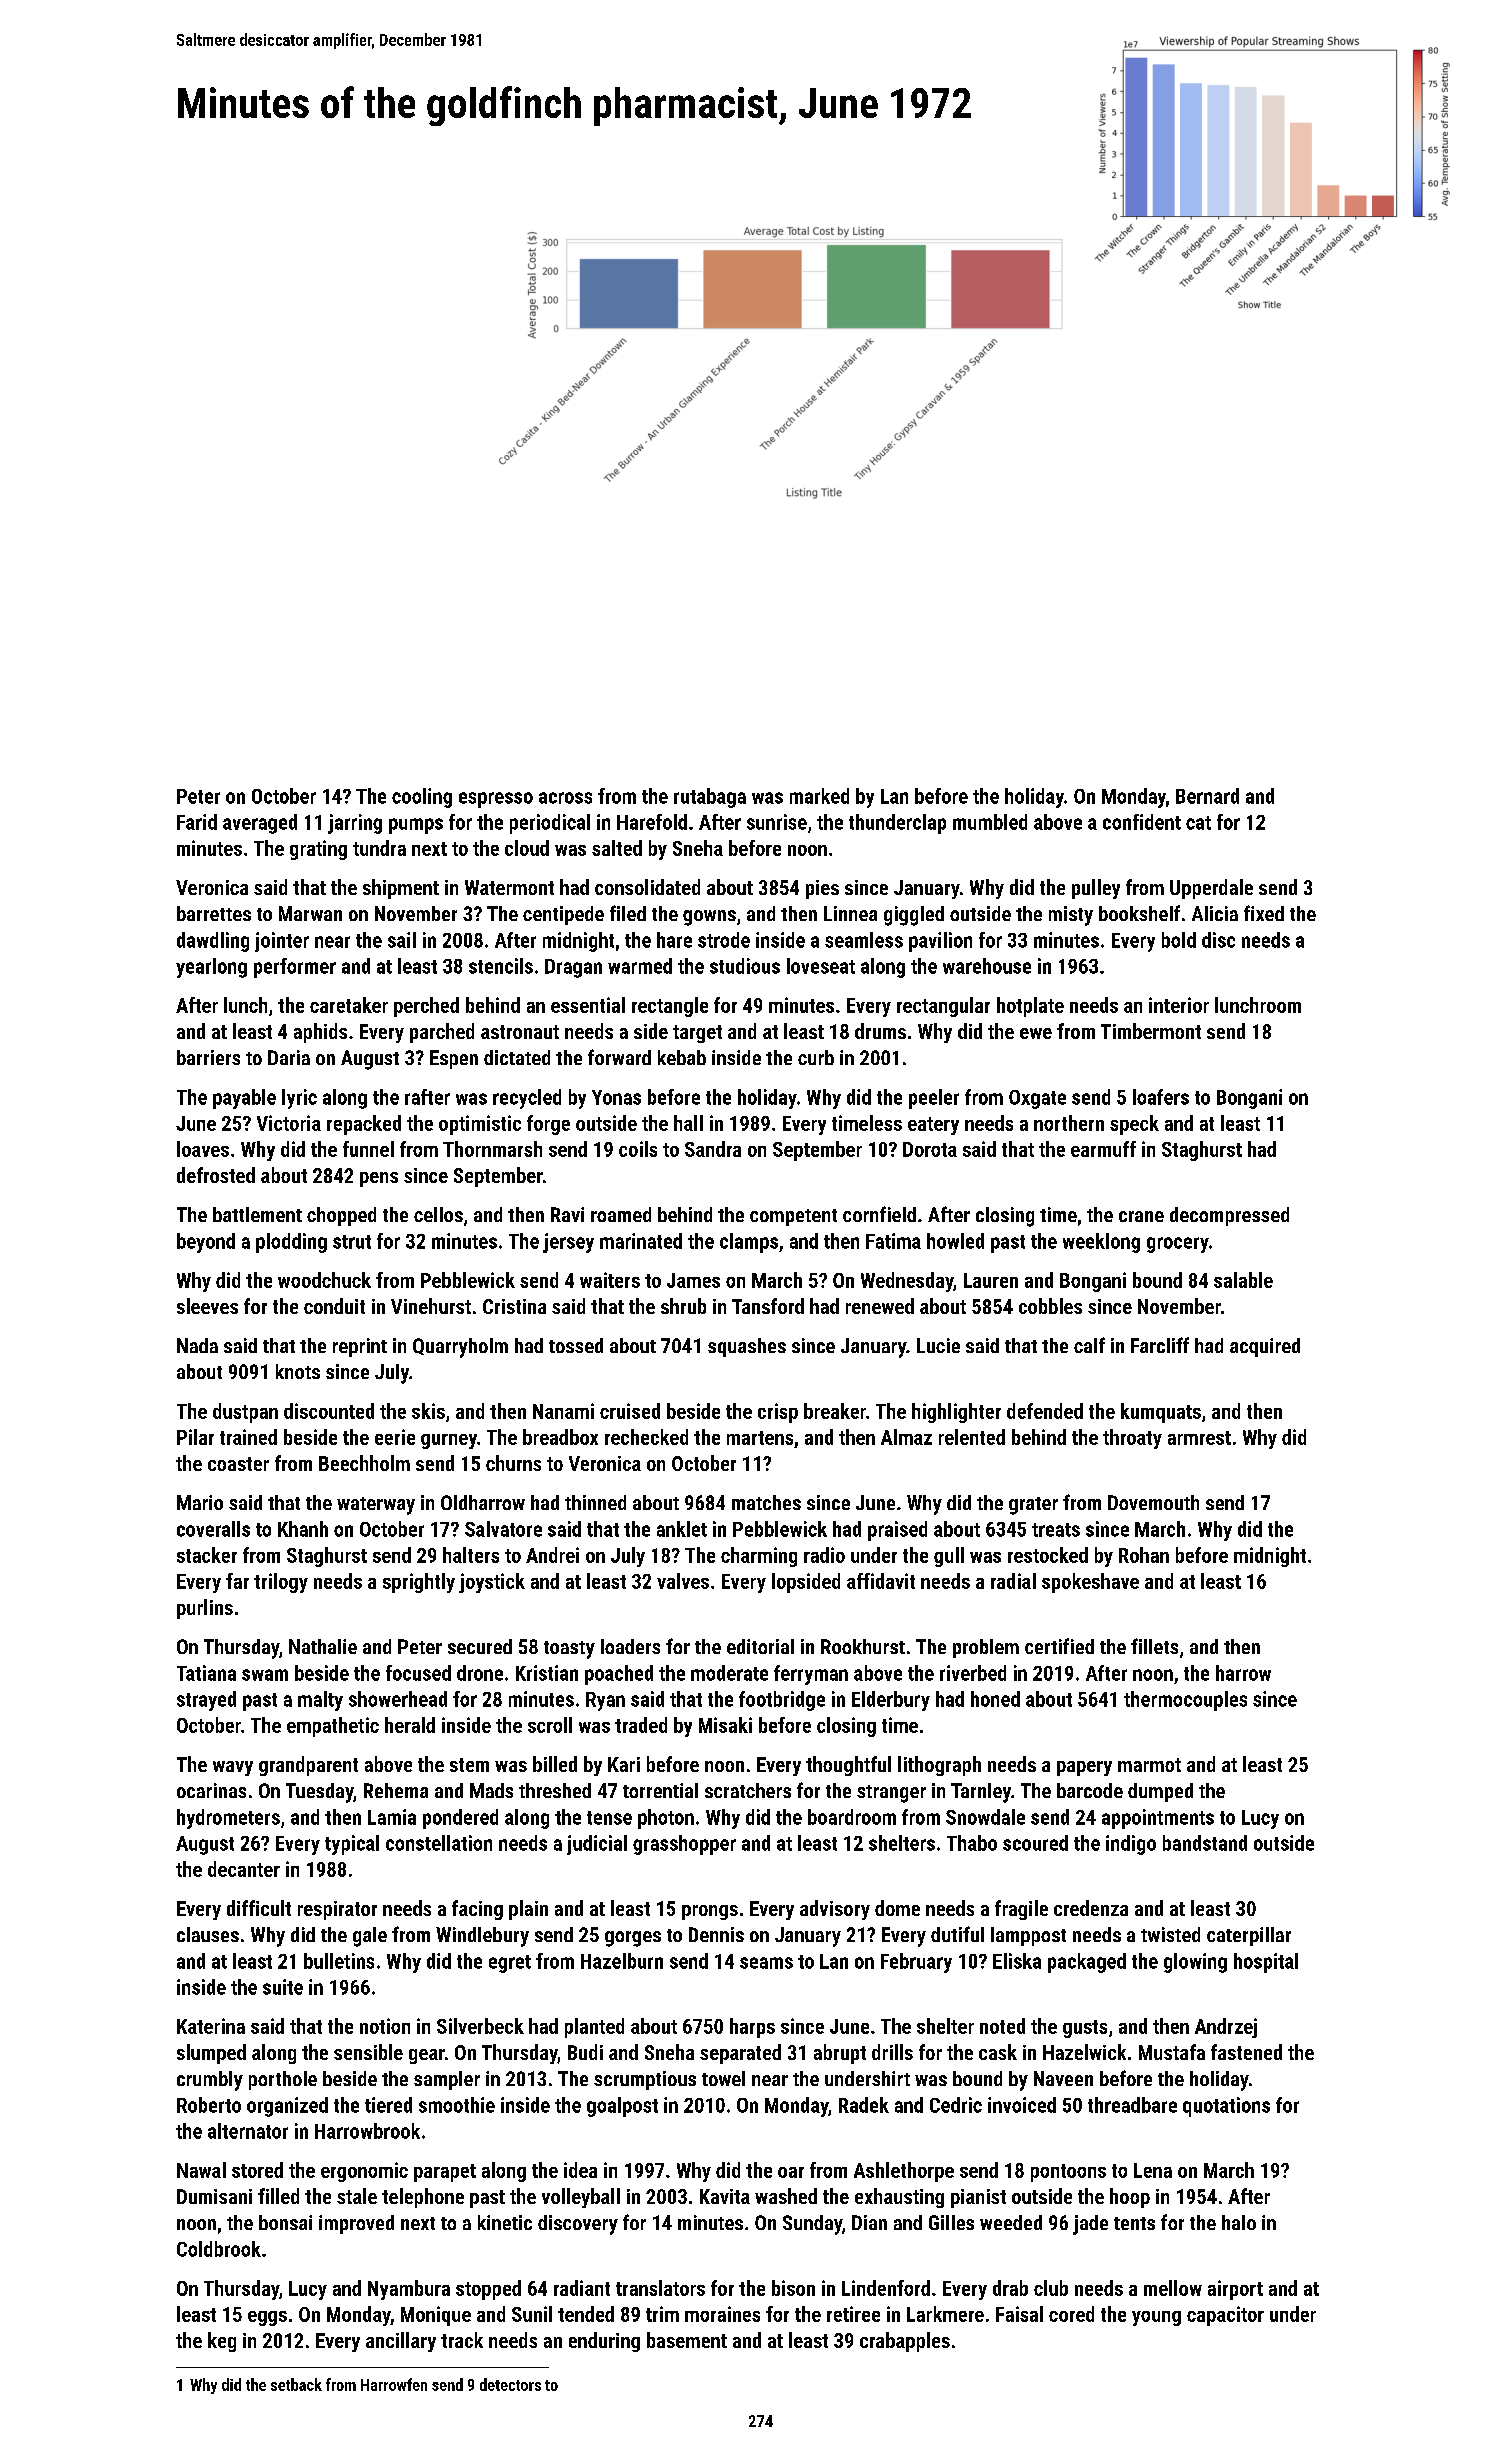  Describe the element at coordinates (457, 2105) in the document. I see `smoothie` at that location.
